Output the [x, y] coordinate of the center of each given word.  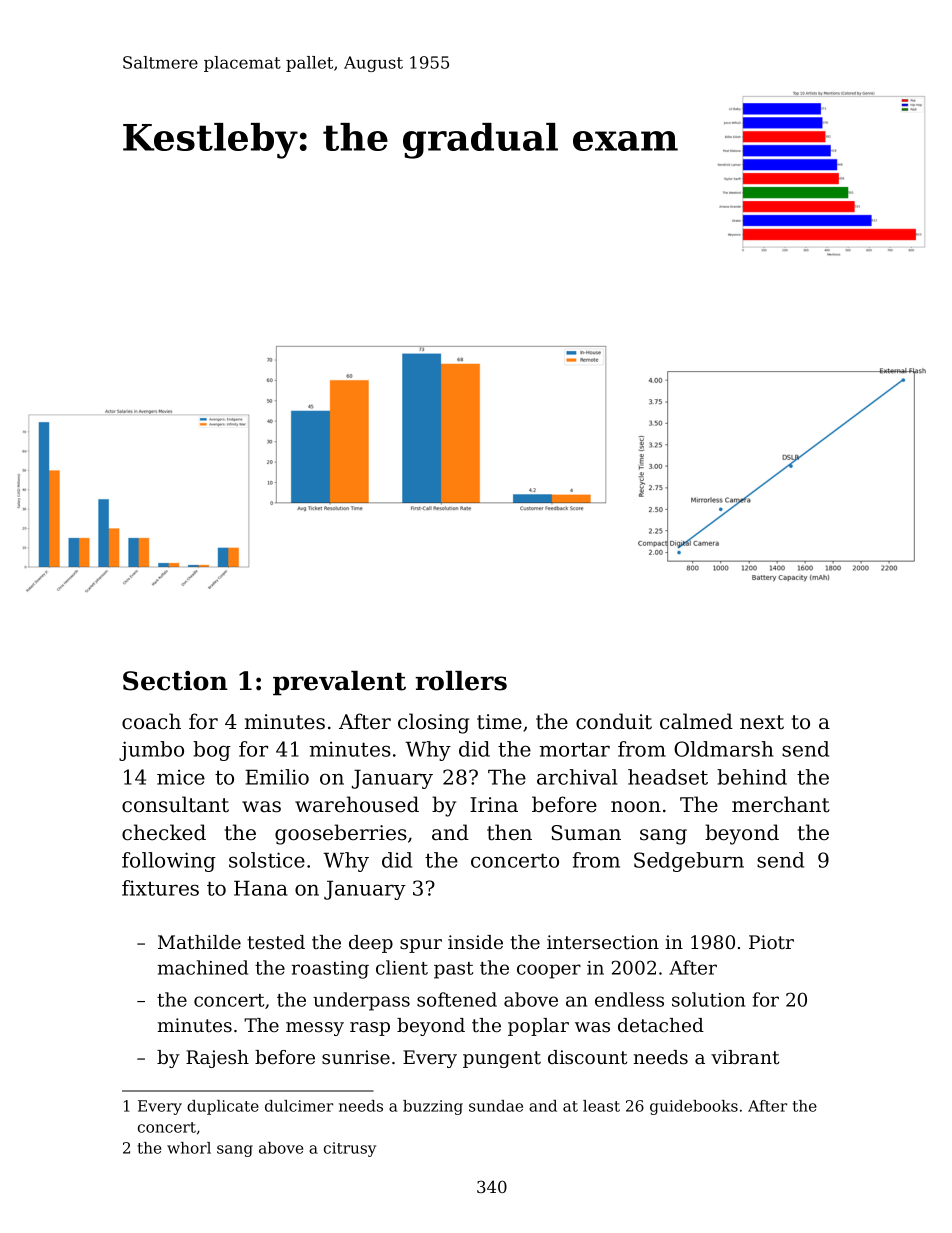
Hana [261, 888]
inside [475, 942]
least [601, 1106]
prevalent [339, 683]
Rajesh [217, 1059]
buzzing [433, 1107]
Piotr [771, 942]
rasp [370, 1029]
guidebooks [694, 1107]
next [762, 722]
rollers [461, 681]
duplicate [223, 1107]
